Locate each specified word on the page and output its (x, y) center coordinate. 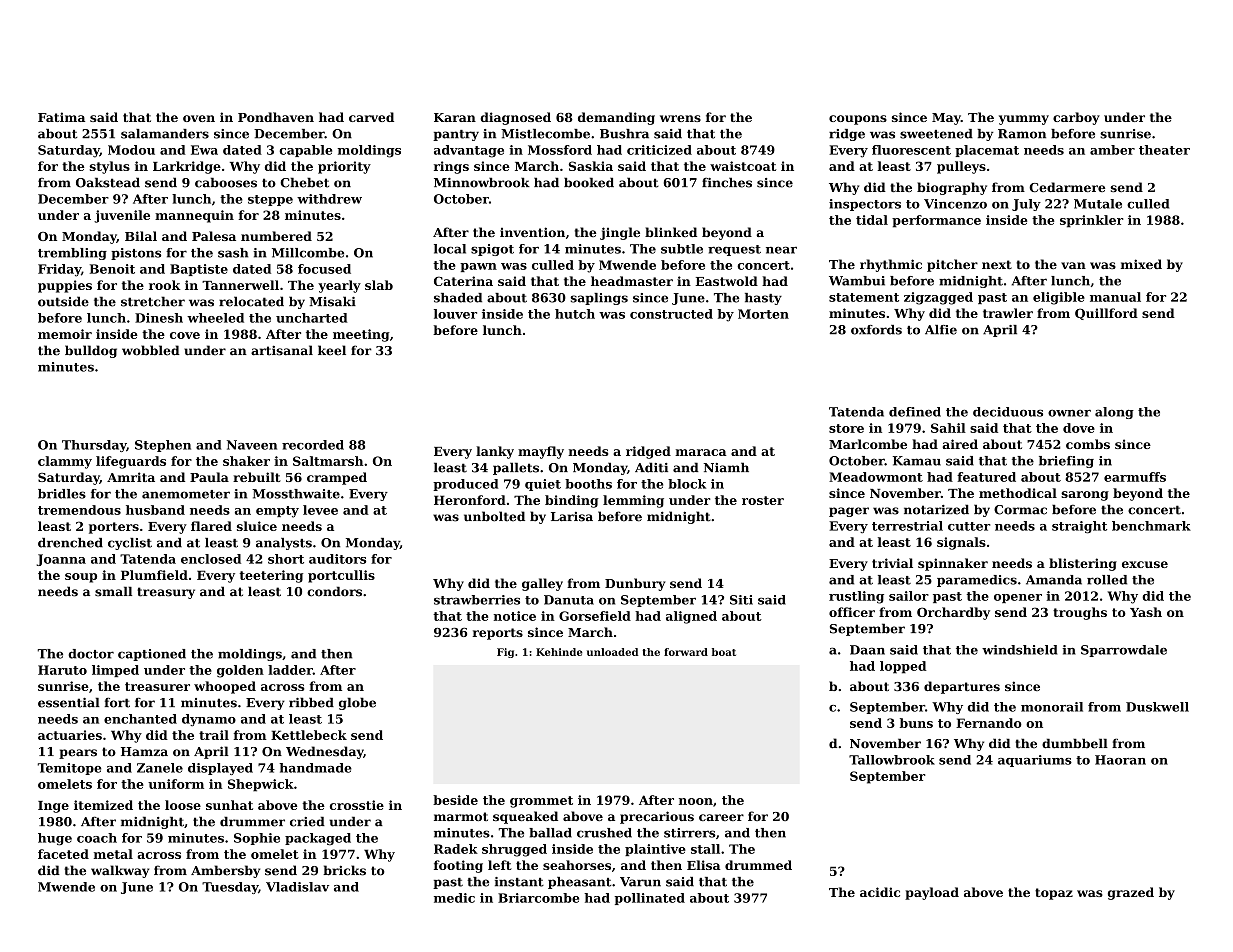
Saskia (591, 166)
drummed (758, 865)
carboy (1076, 118)
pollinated (649, 899)
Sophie (257, 839)
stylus (110, 167)
